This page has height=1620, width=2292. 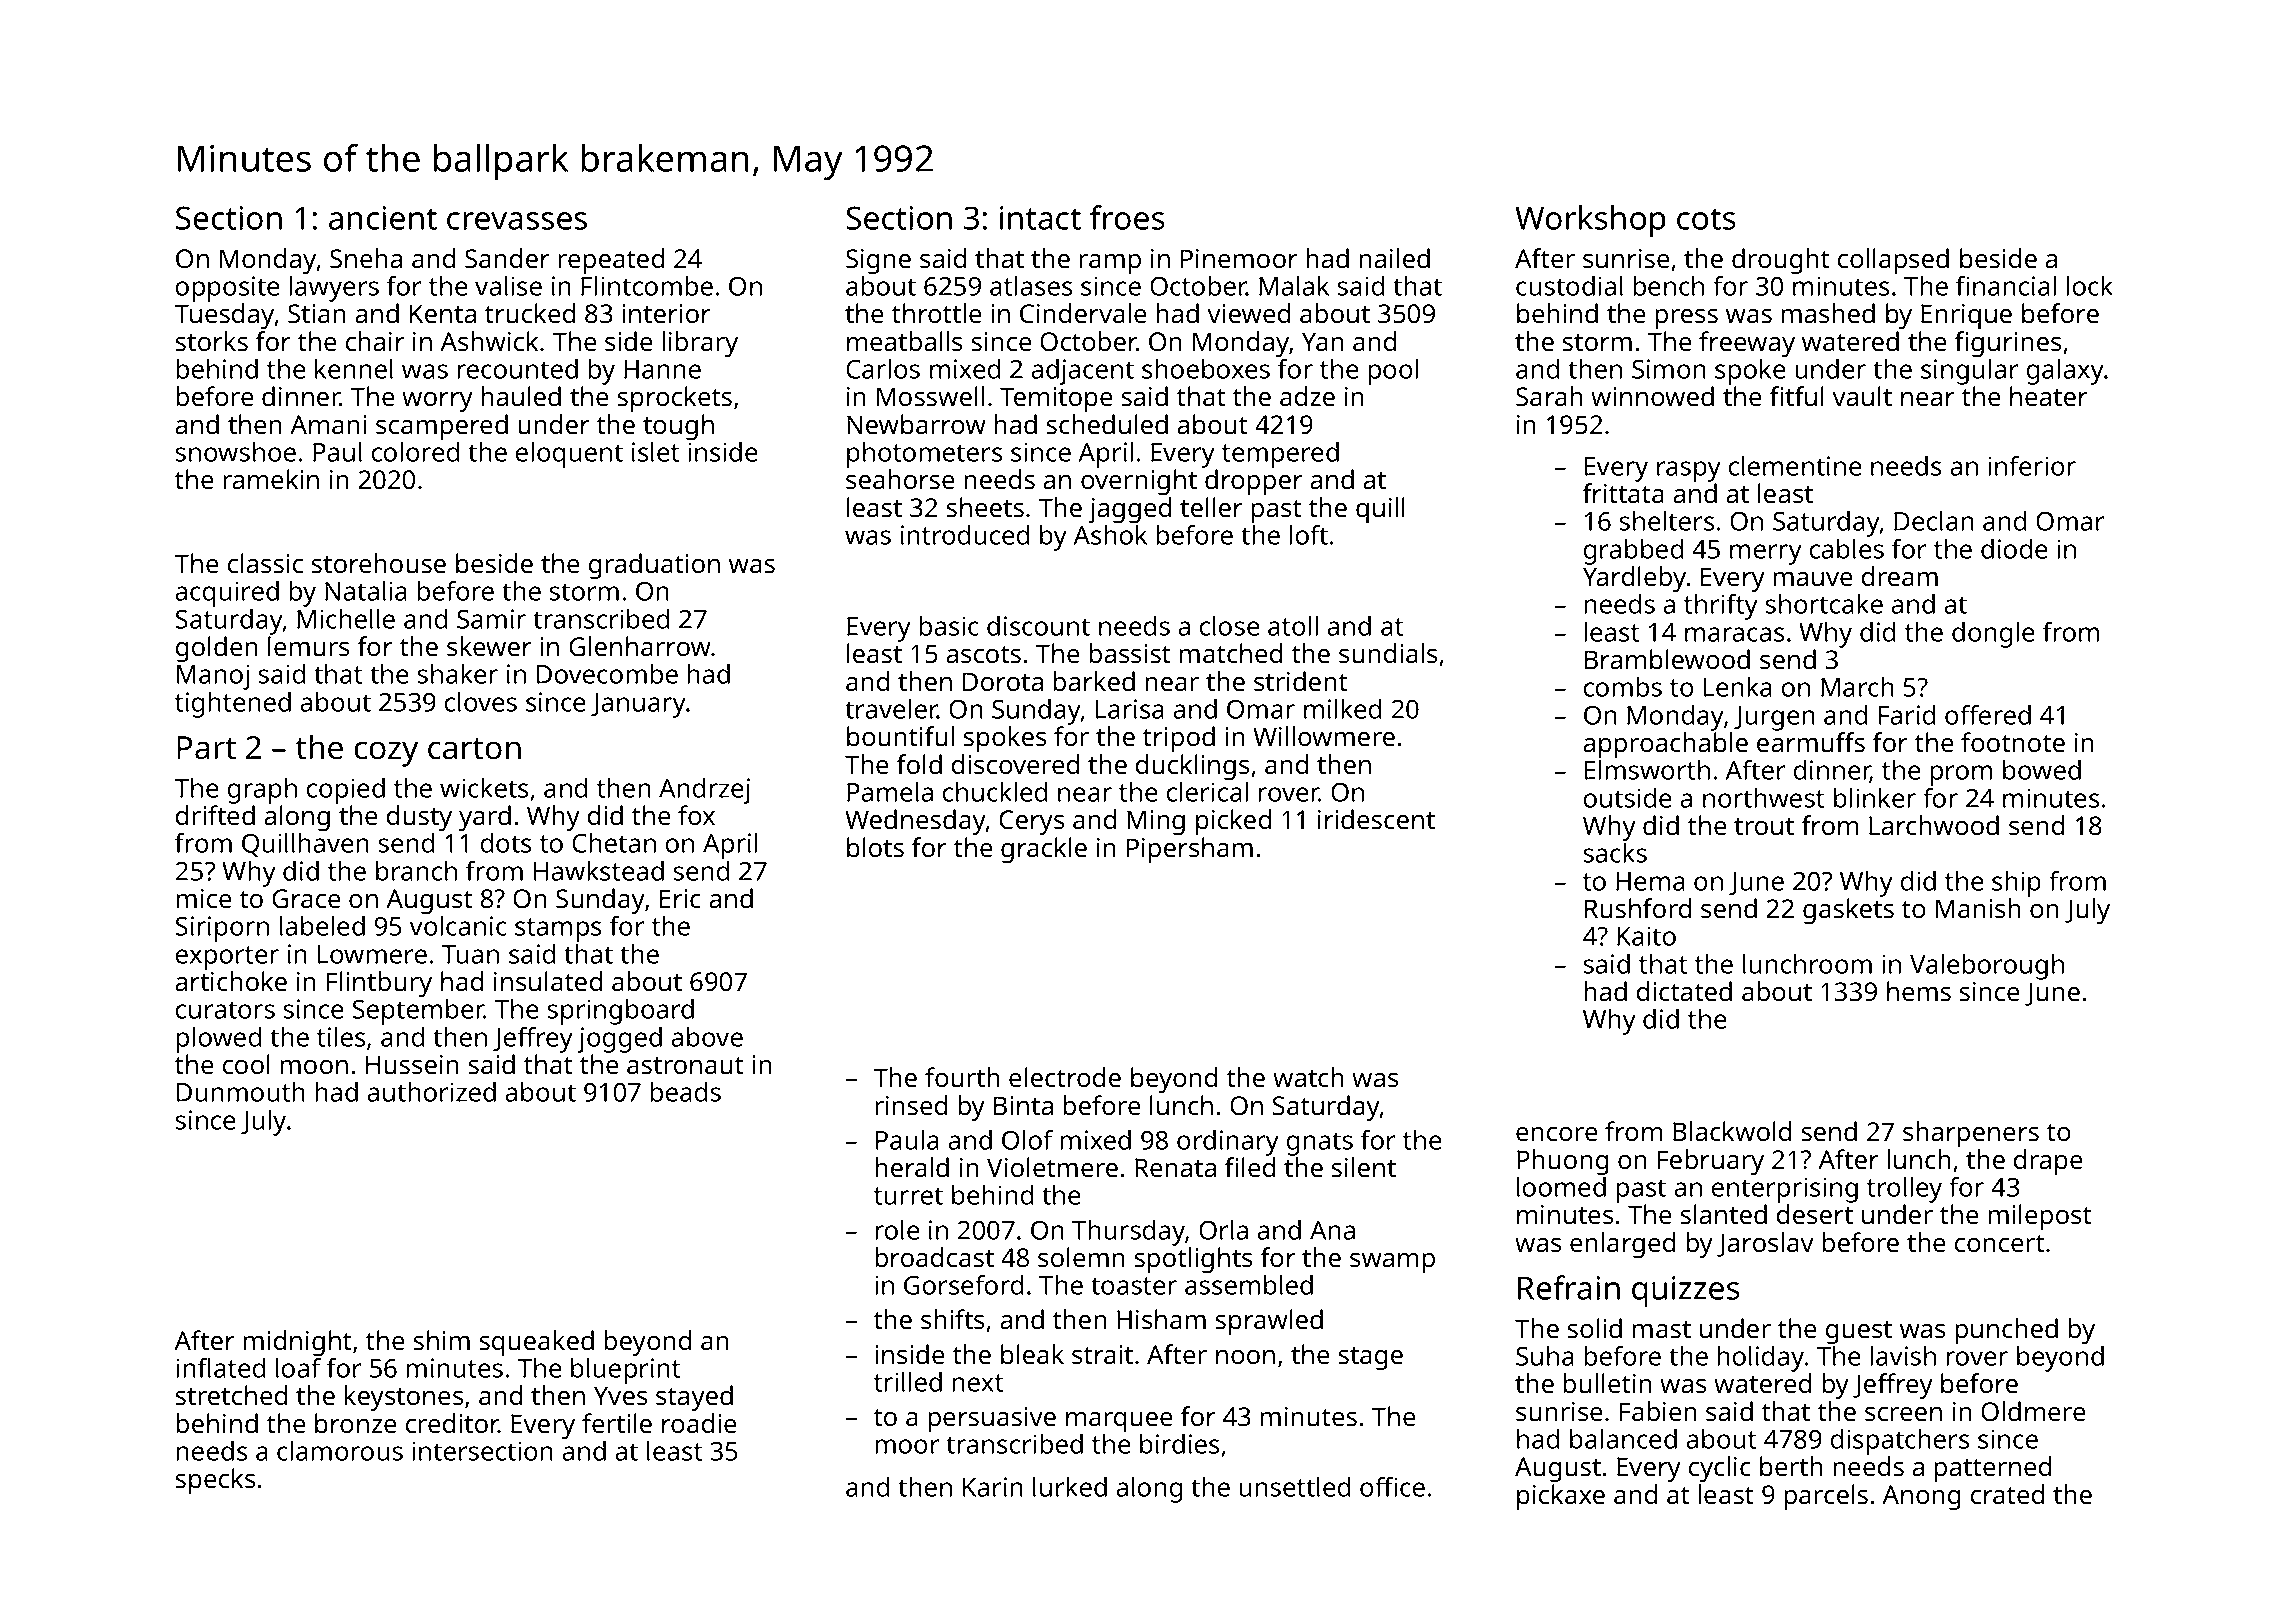 What do you see at coordinates (379, 563) in the page?
I see `storehouse` at bounding box center [379, 563].
